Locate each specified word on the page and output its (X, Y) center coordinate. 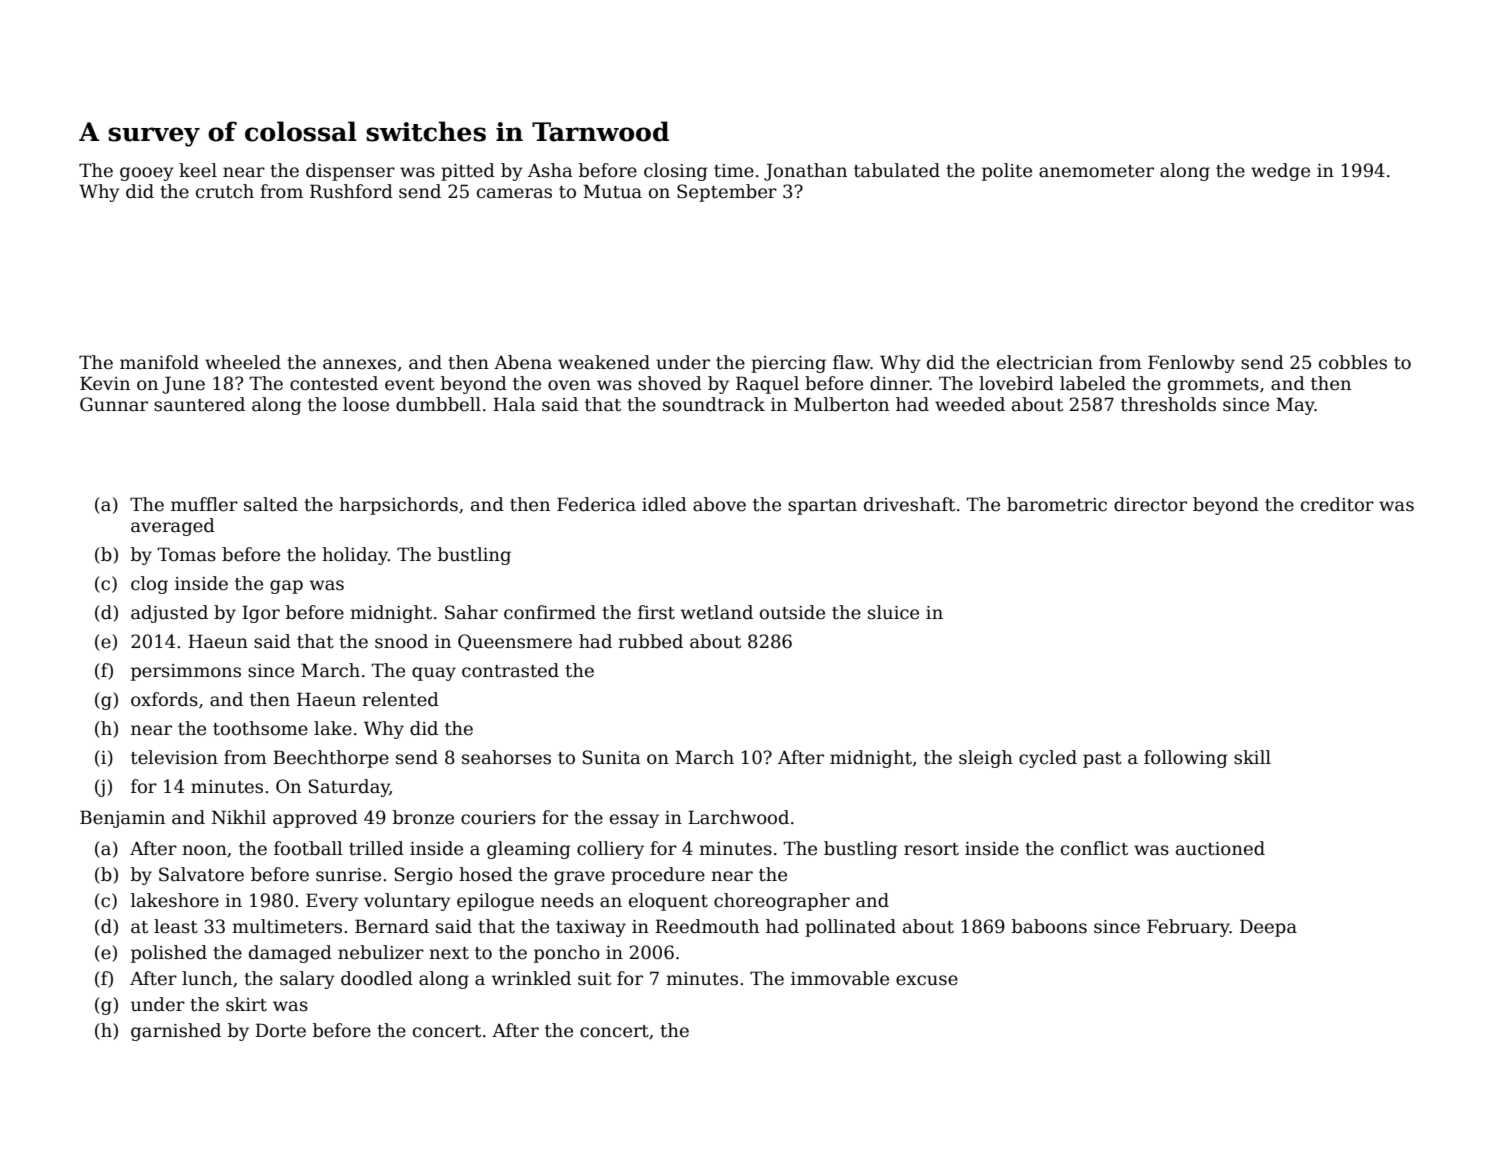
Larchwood (738, 817)
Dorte (280, 1030)
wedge (1280, 172)
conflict (1094, 848)
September (727, 193)
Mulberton (841, 404)
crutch (225, 191)
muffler (204, 504)
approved (315, 819)
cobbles (1353, 362)
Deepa (1268, 928)
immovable (840, 978)
